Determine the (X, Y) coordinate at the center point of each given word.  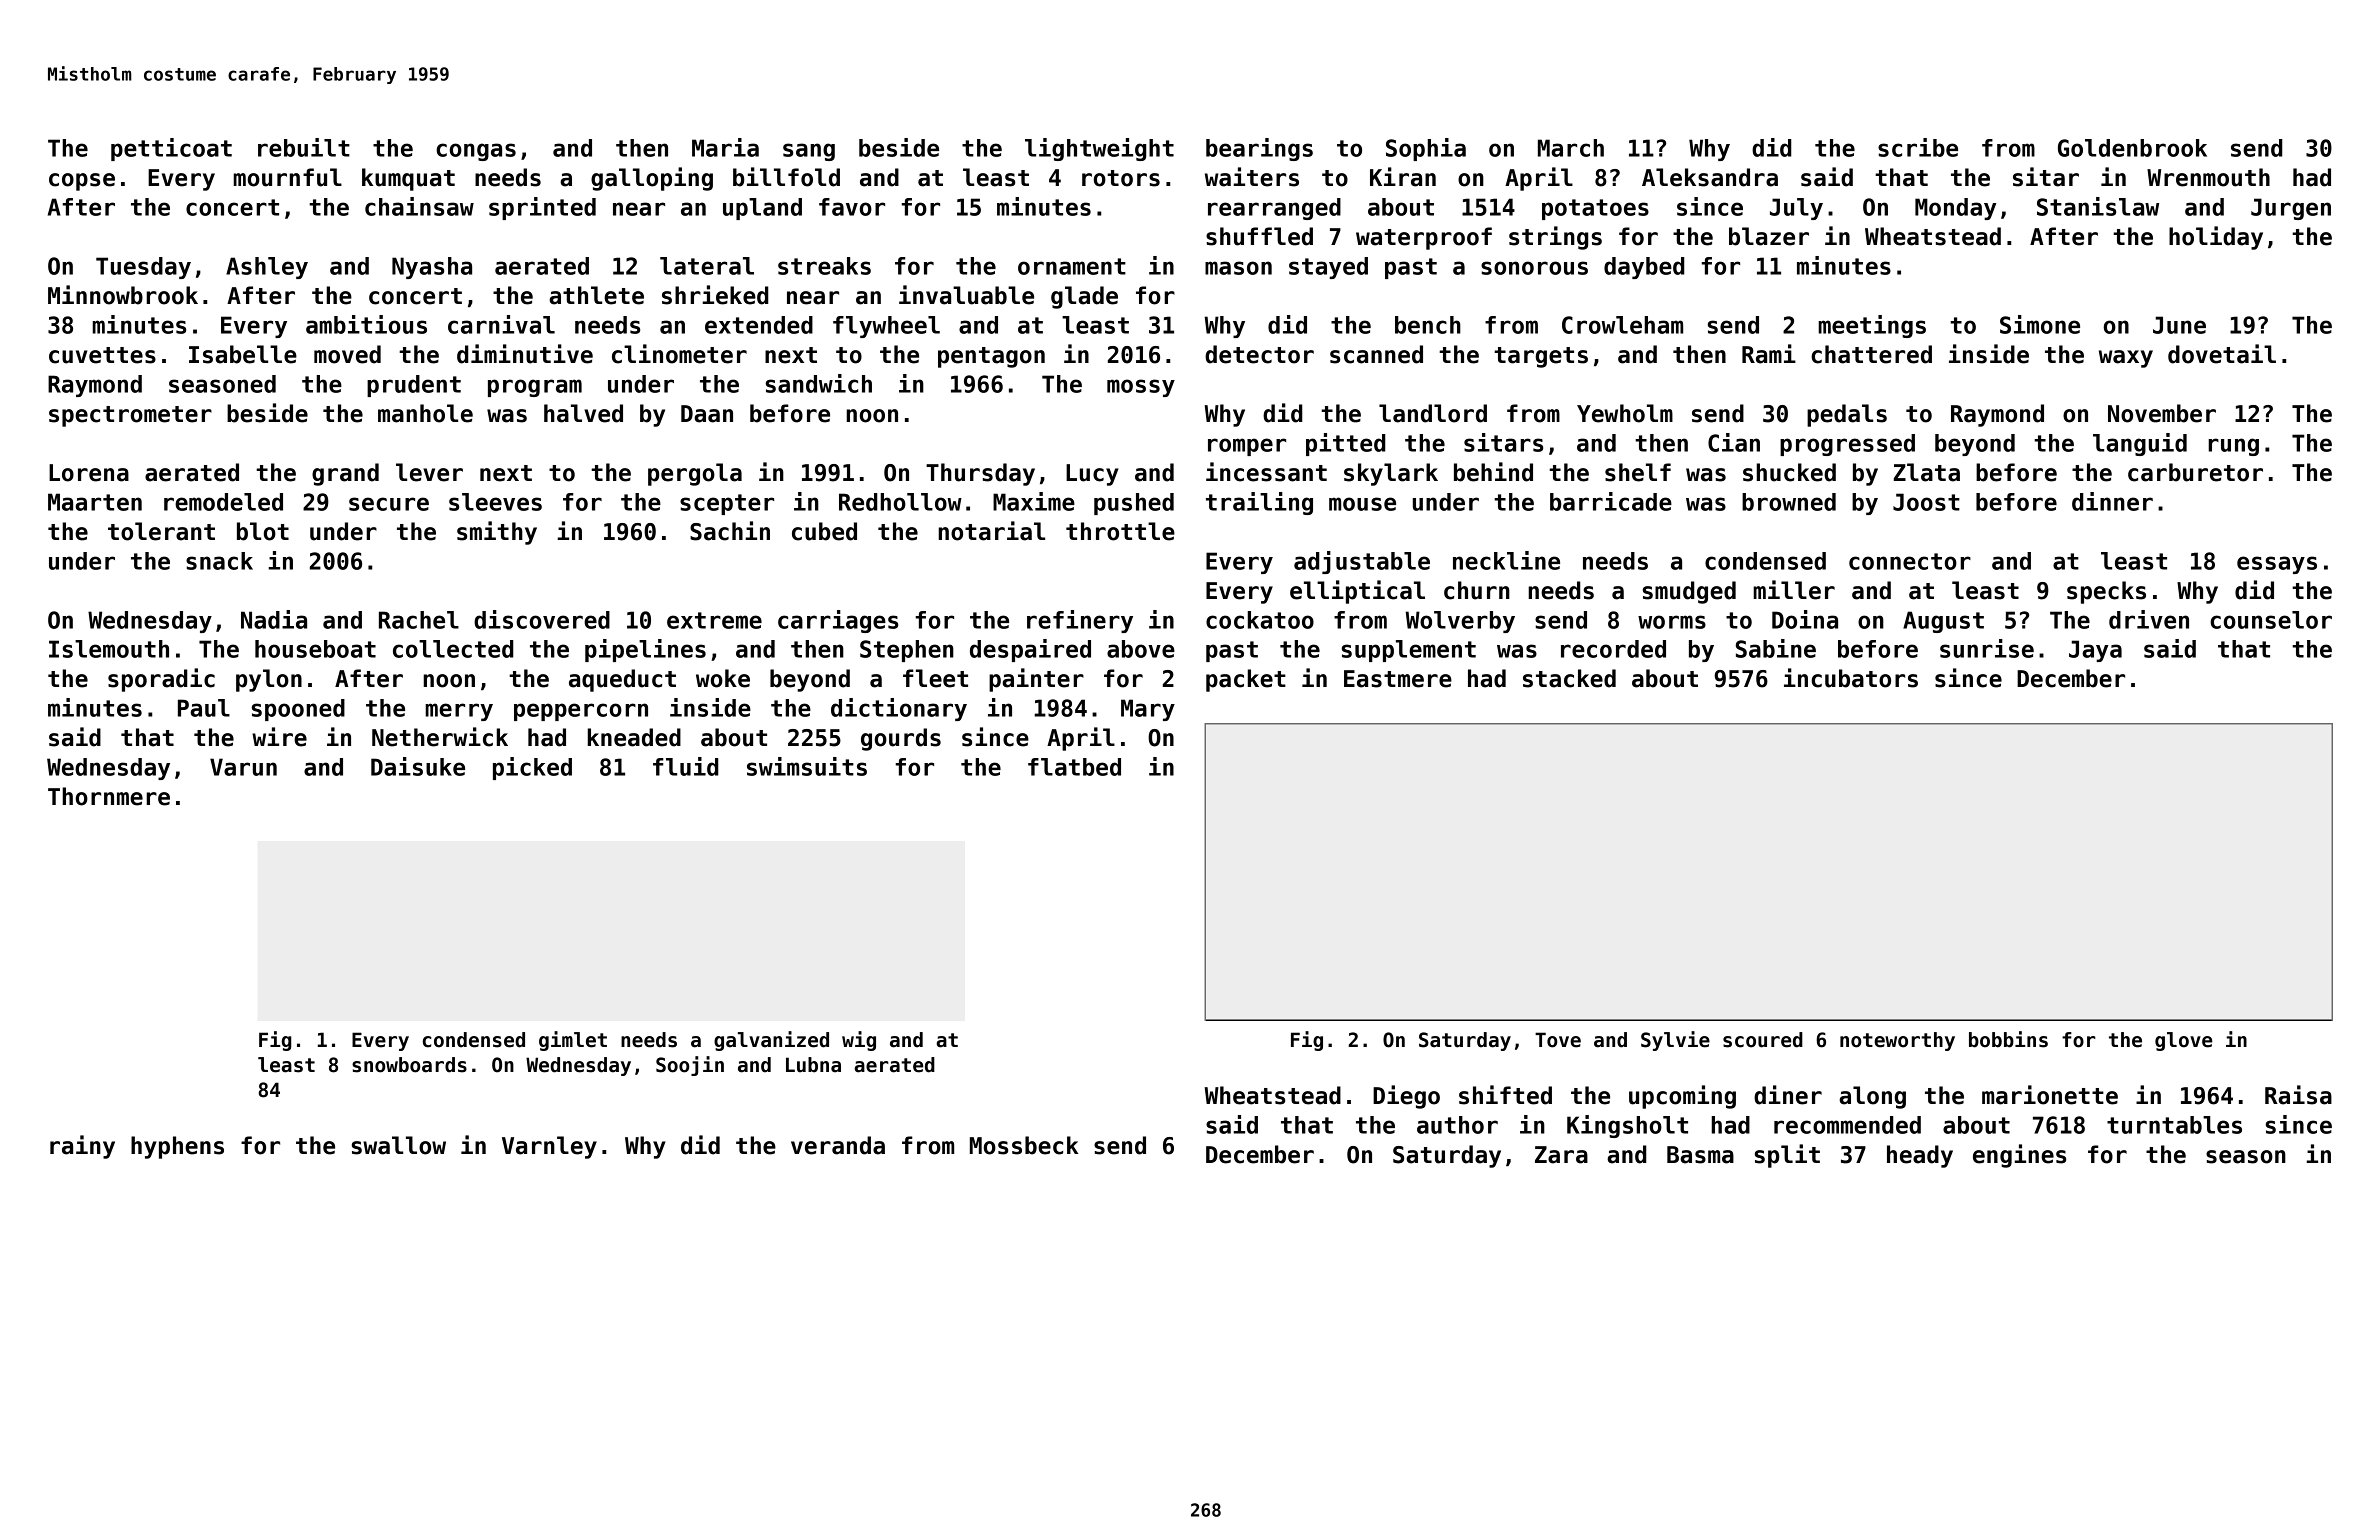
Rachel (419, 620)
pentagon (991, 357)
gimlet (573, 1041)
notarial (991, 531)
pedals (1847, 415)
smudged (1689, 592)
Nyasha (432, 268)
